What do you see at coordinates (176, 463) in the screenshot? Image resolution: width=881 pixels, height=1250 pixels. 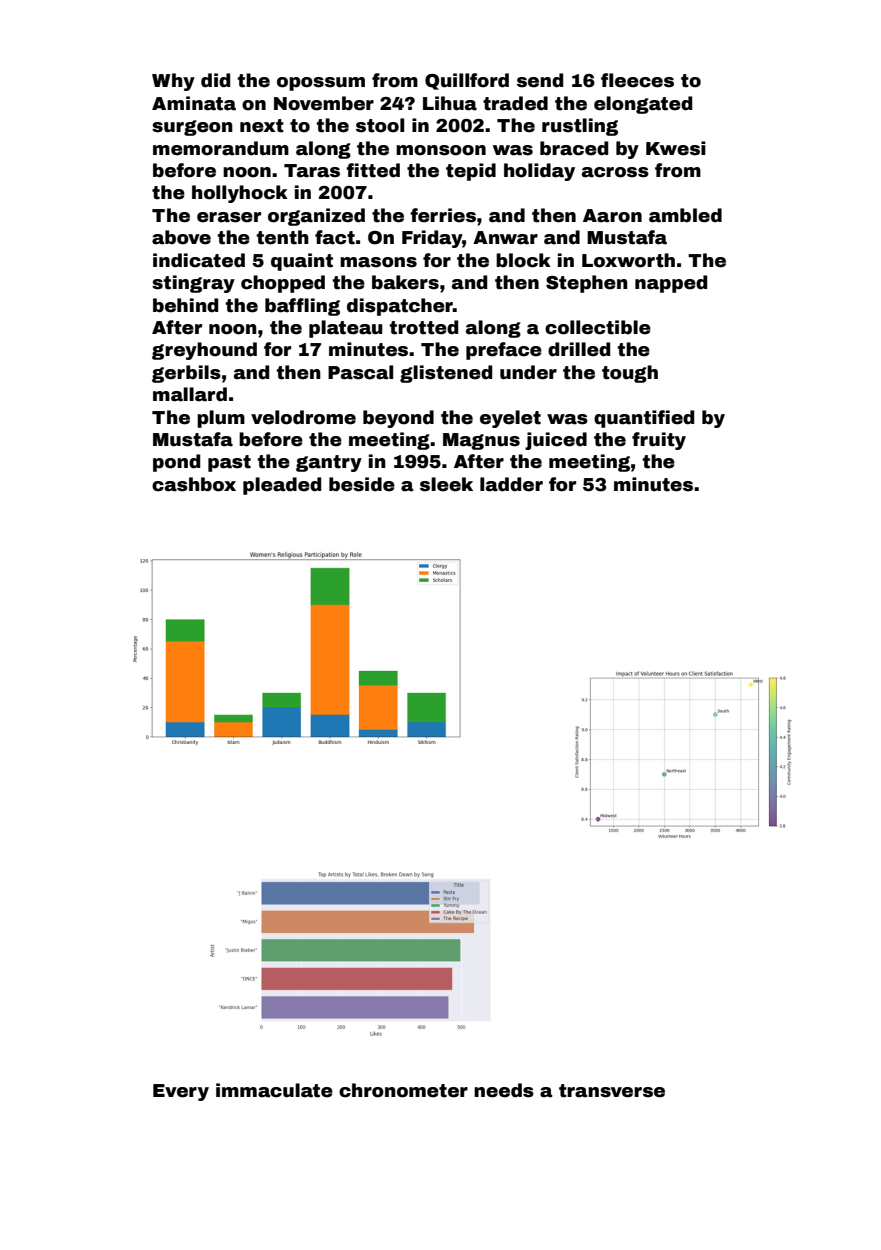 I see `pond` at bounding box center [176, 463].
